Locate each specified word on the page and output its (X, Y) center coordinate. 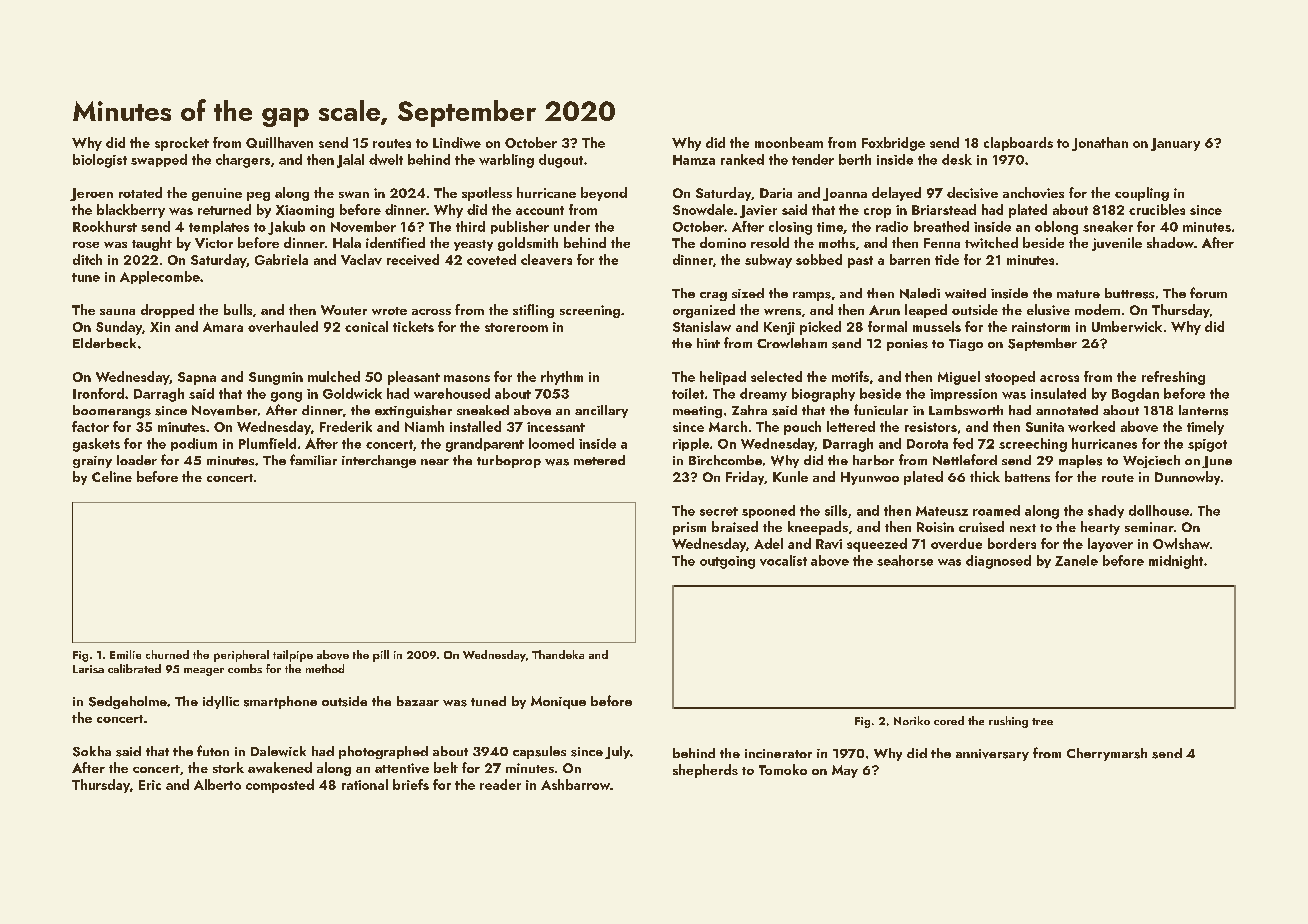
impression (963, 395)
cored (949, 720)
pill (381, 656)
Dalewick (278, 751)
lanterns (1203, 410)
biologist (100, 161)
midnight (1176, 562)
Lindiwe (457, 142)
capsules (539, 752)
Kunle (790, 476)
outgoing (727, 562)
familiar (313, 459)
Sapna (197, 378)
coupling (1142, 194)
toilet (688, 393)
